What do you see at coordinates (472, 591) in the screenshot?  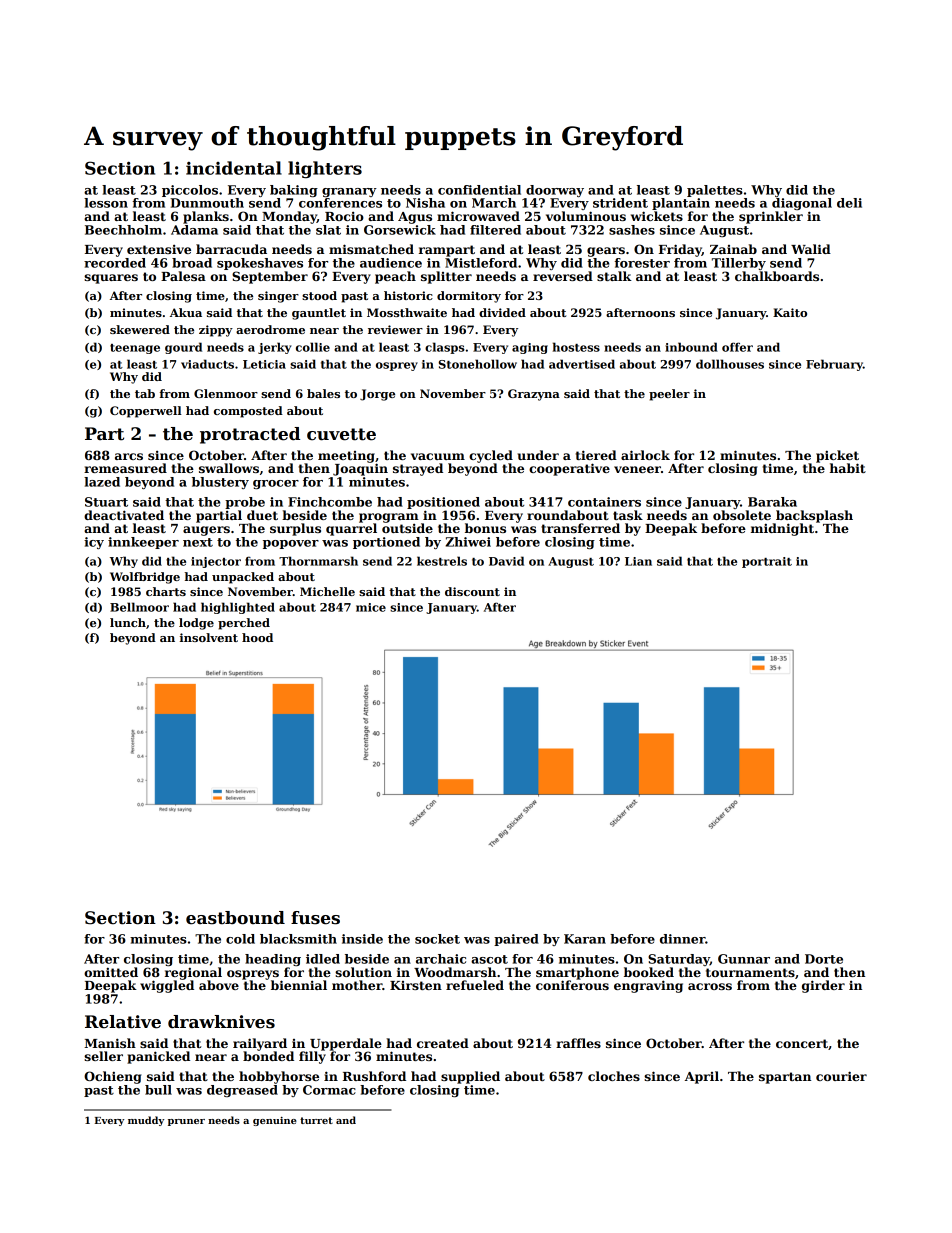 I see `discount` at bounding box center [472, 591].
